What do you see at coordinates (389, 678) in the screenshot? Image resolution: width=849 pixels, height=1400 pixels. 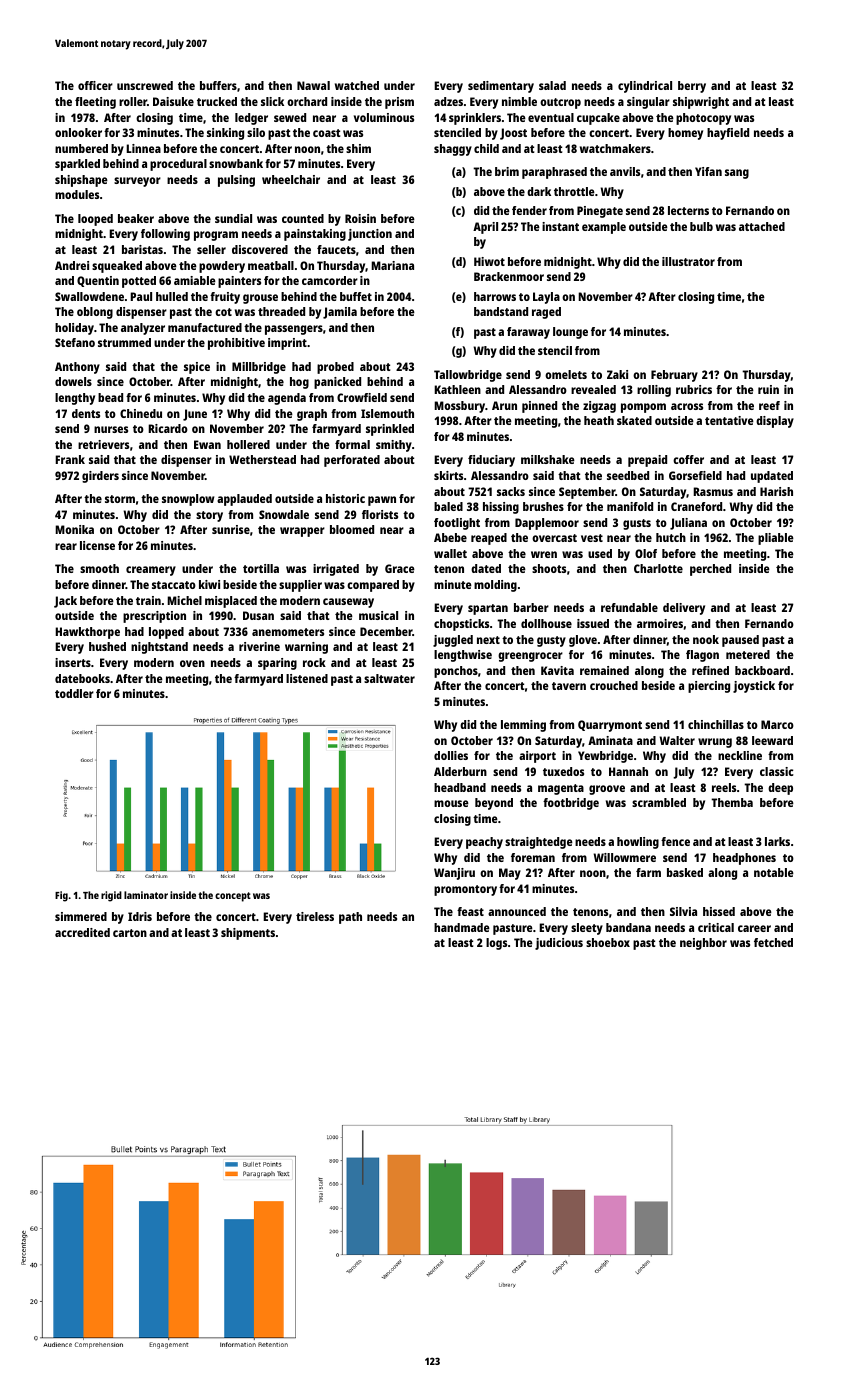 I see `saltwater` at bounding box center [389, 678].
